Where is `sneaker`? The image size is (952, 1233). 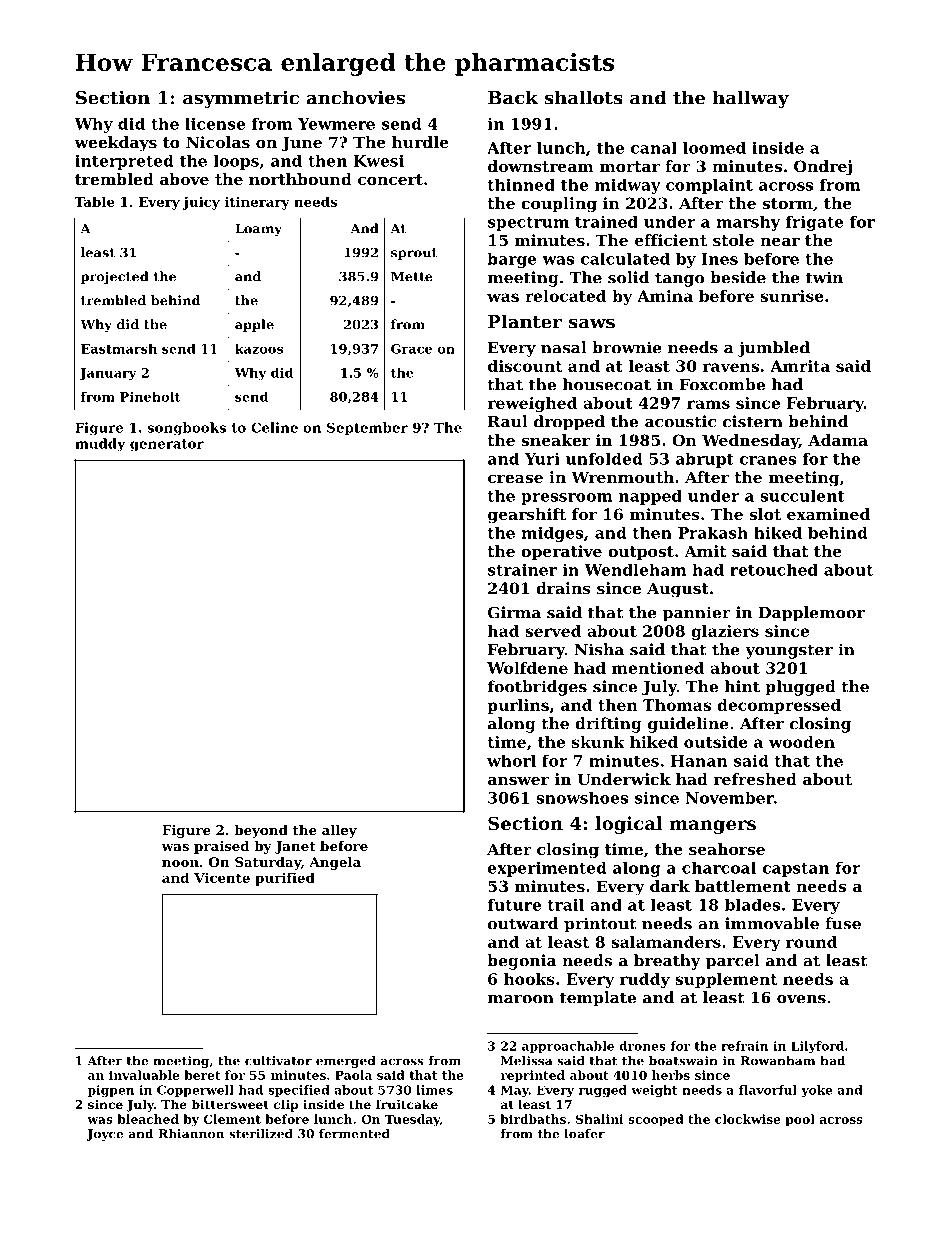 sneaker is located at coordinates (555, 440).
